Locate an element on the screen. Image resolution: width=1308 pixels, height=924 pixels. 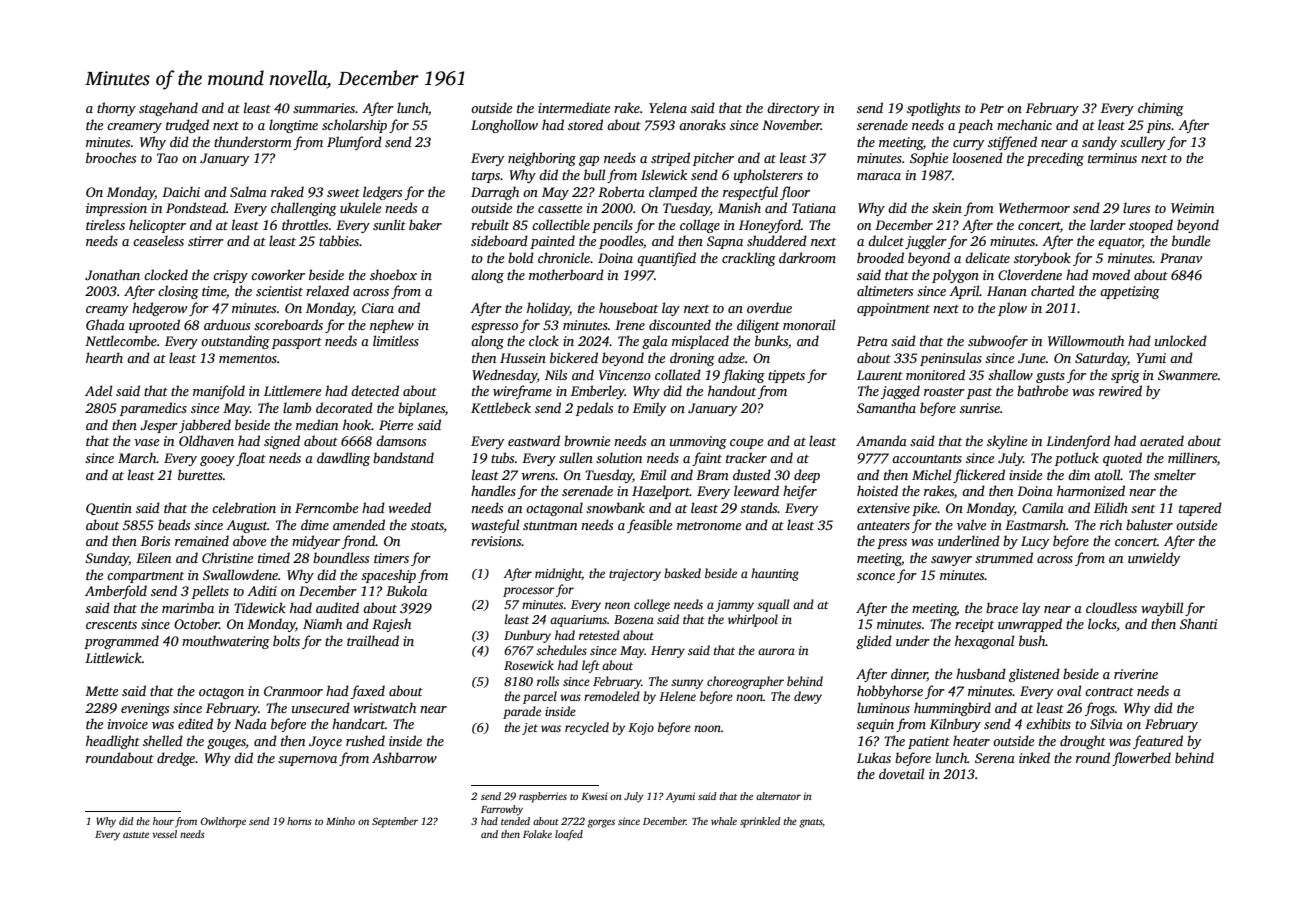
featured is located at coordinates (1158, 742).
